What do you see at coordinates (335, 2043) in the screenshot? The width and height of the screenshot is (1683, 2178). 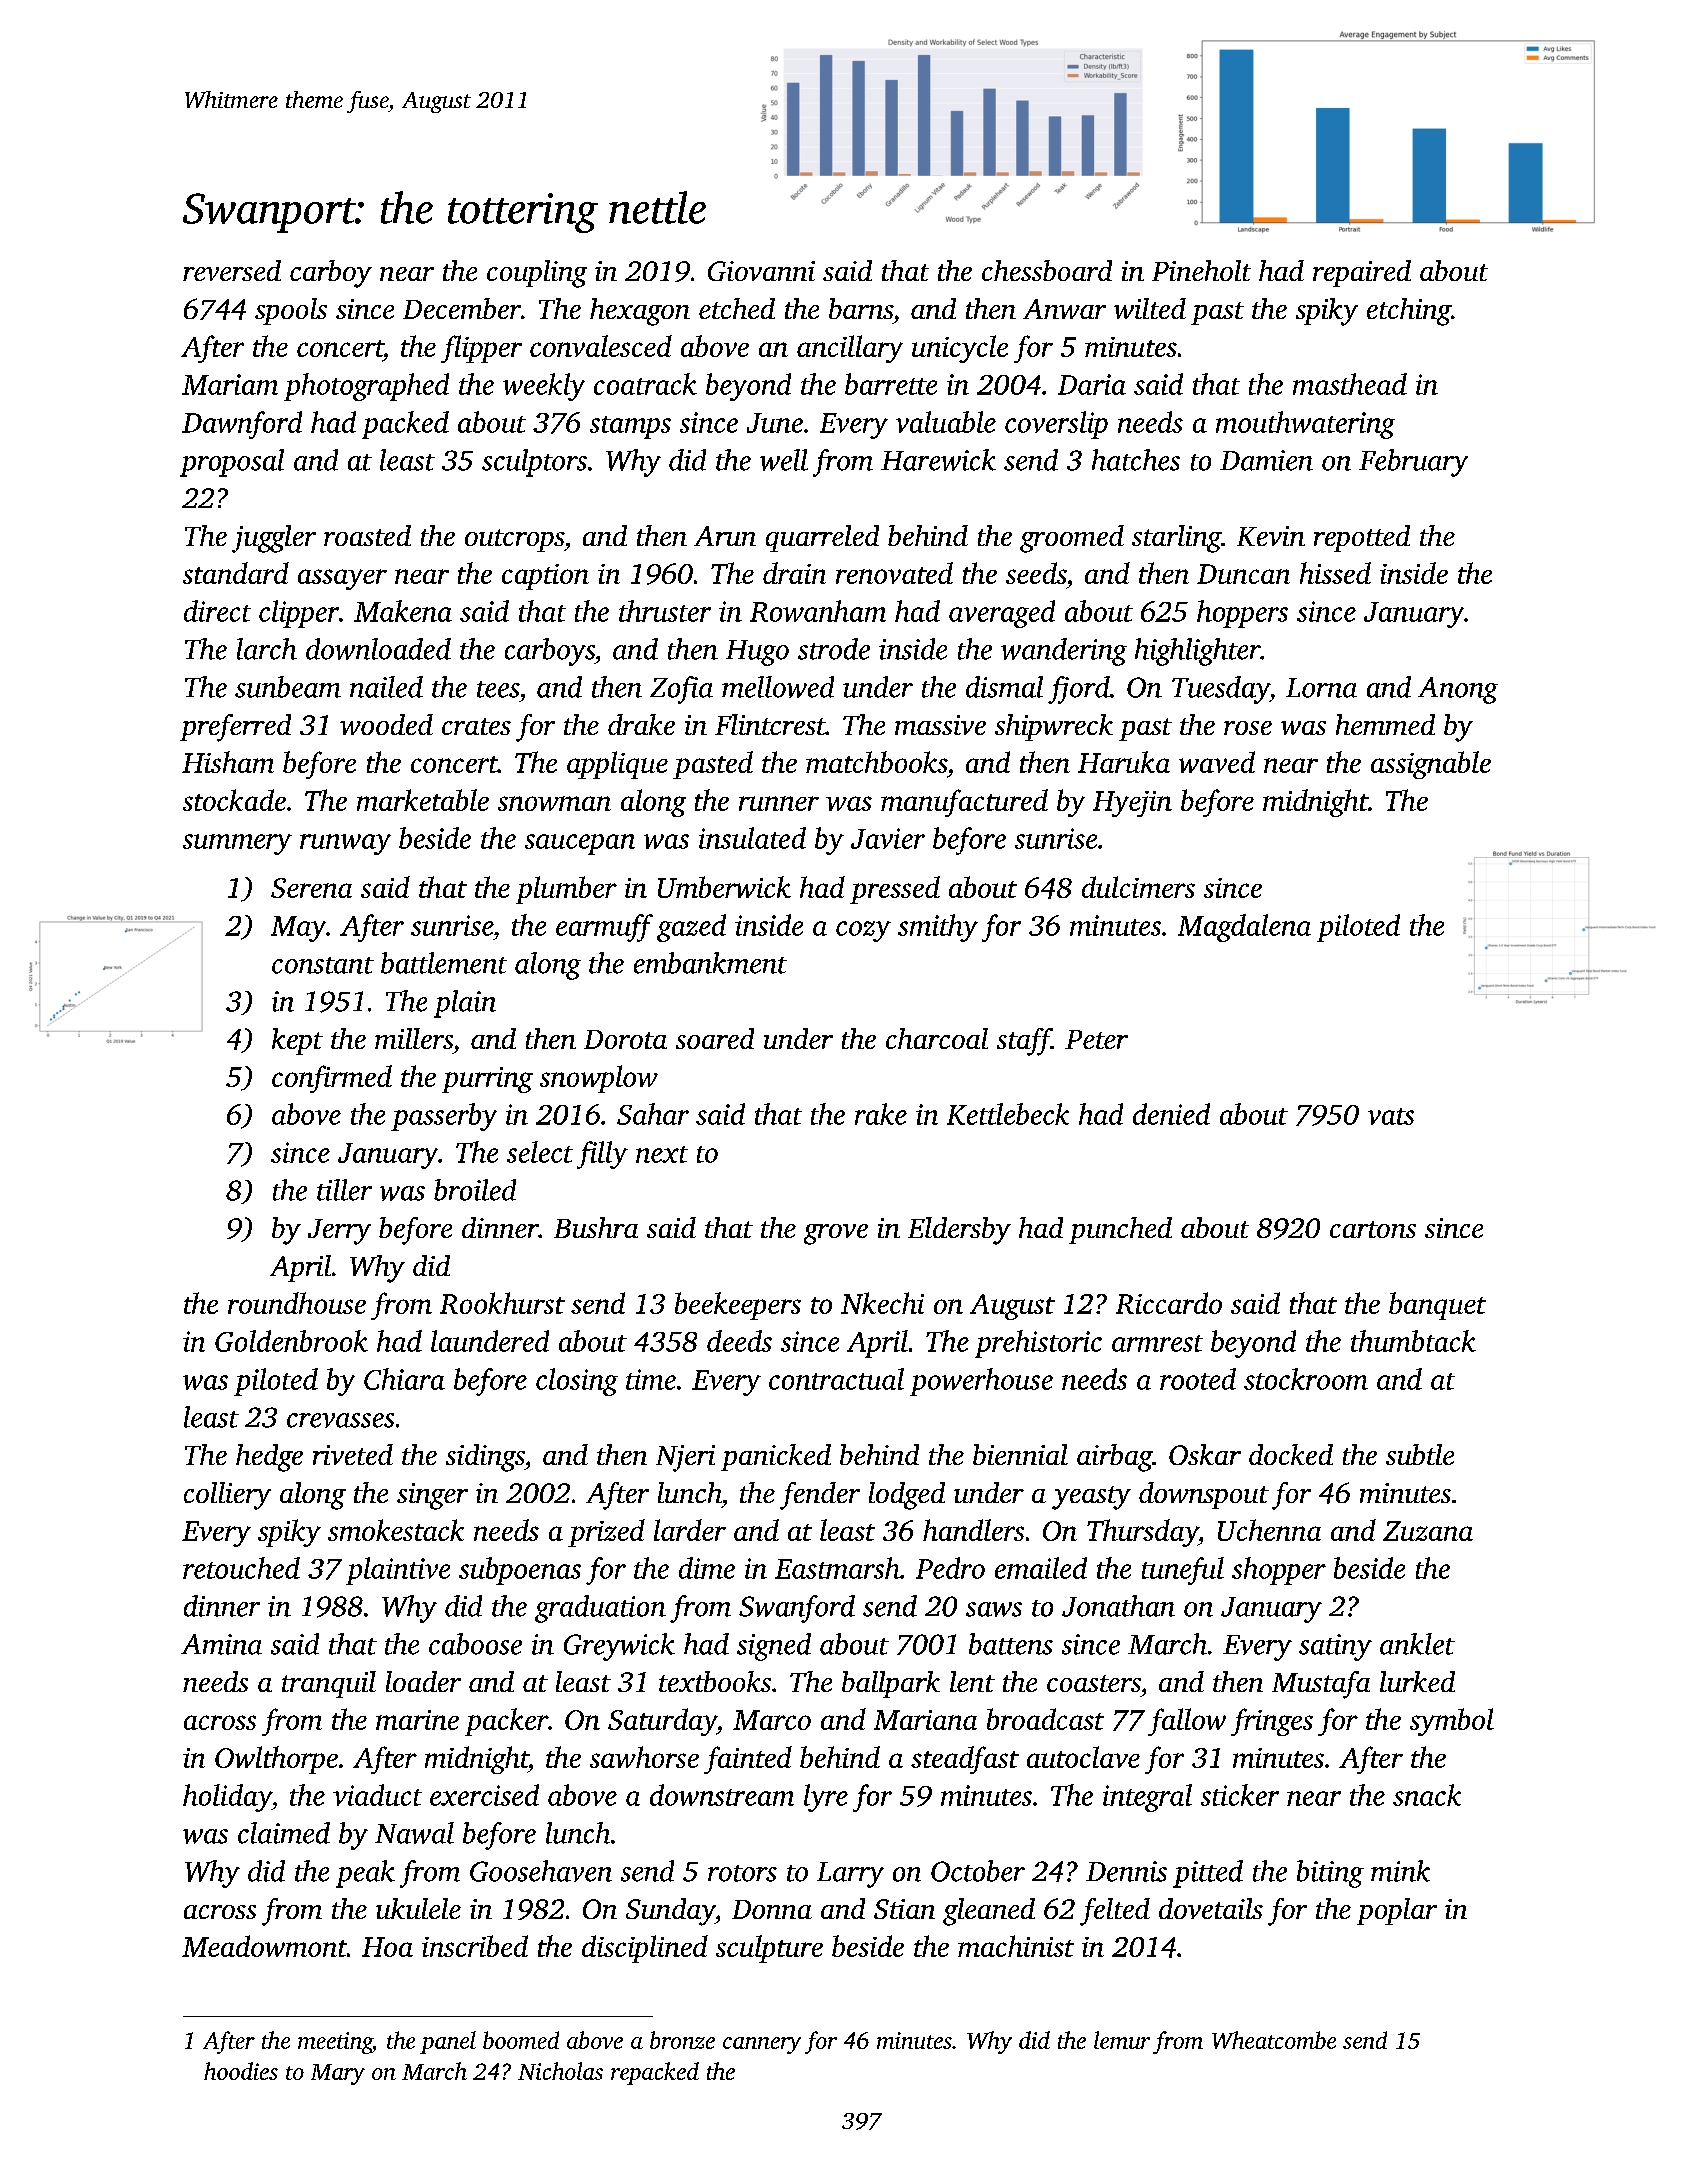 I see `meeting` at bounding box center [335, 2043].
